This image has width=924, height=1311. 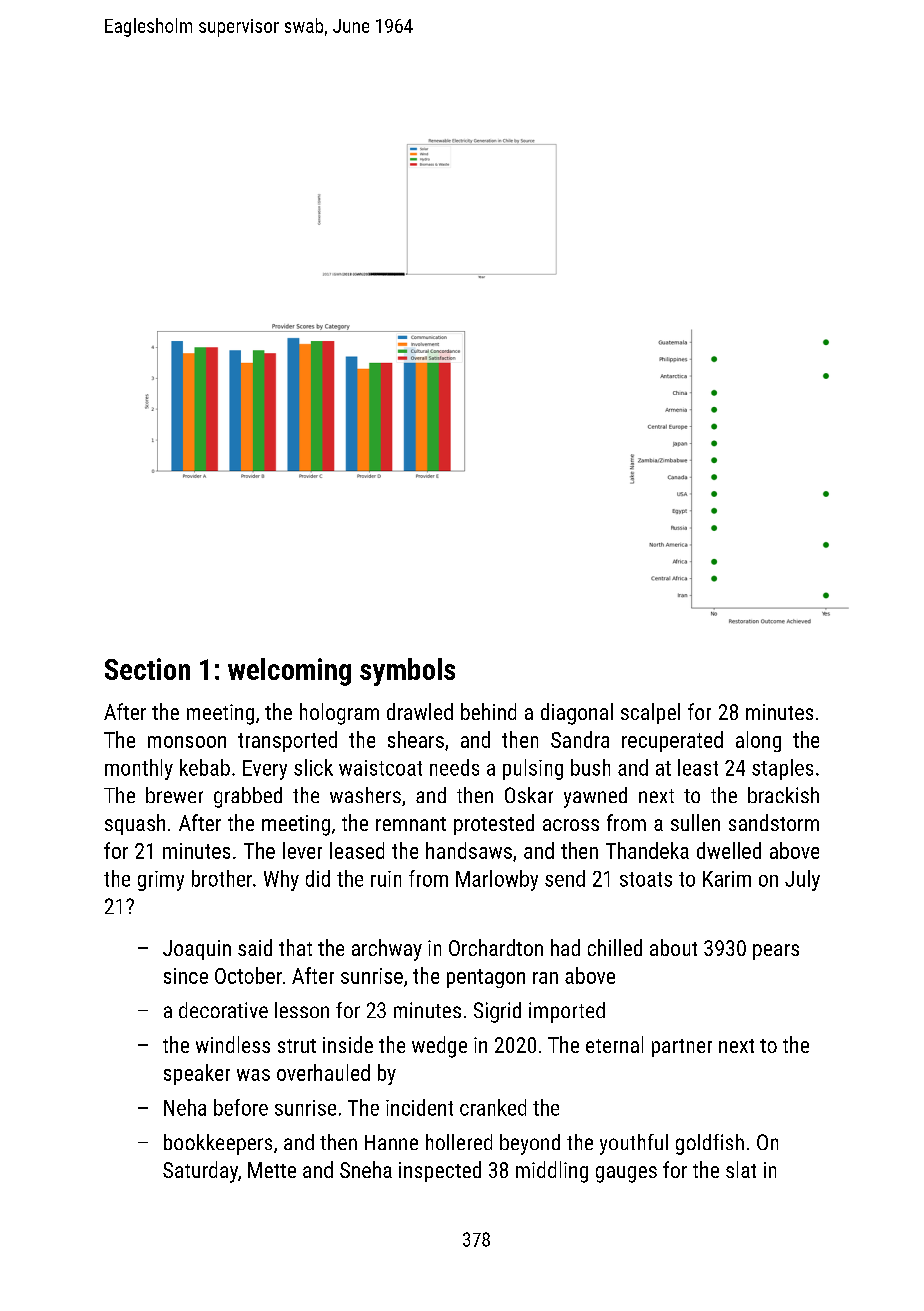 What do you see at coordinates (650, 713) in the image?
I see `scalpel` at bounding box center [650, 713].
